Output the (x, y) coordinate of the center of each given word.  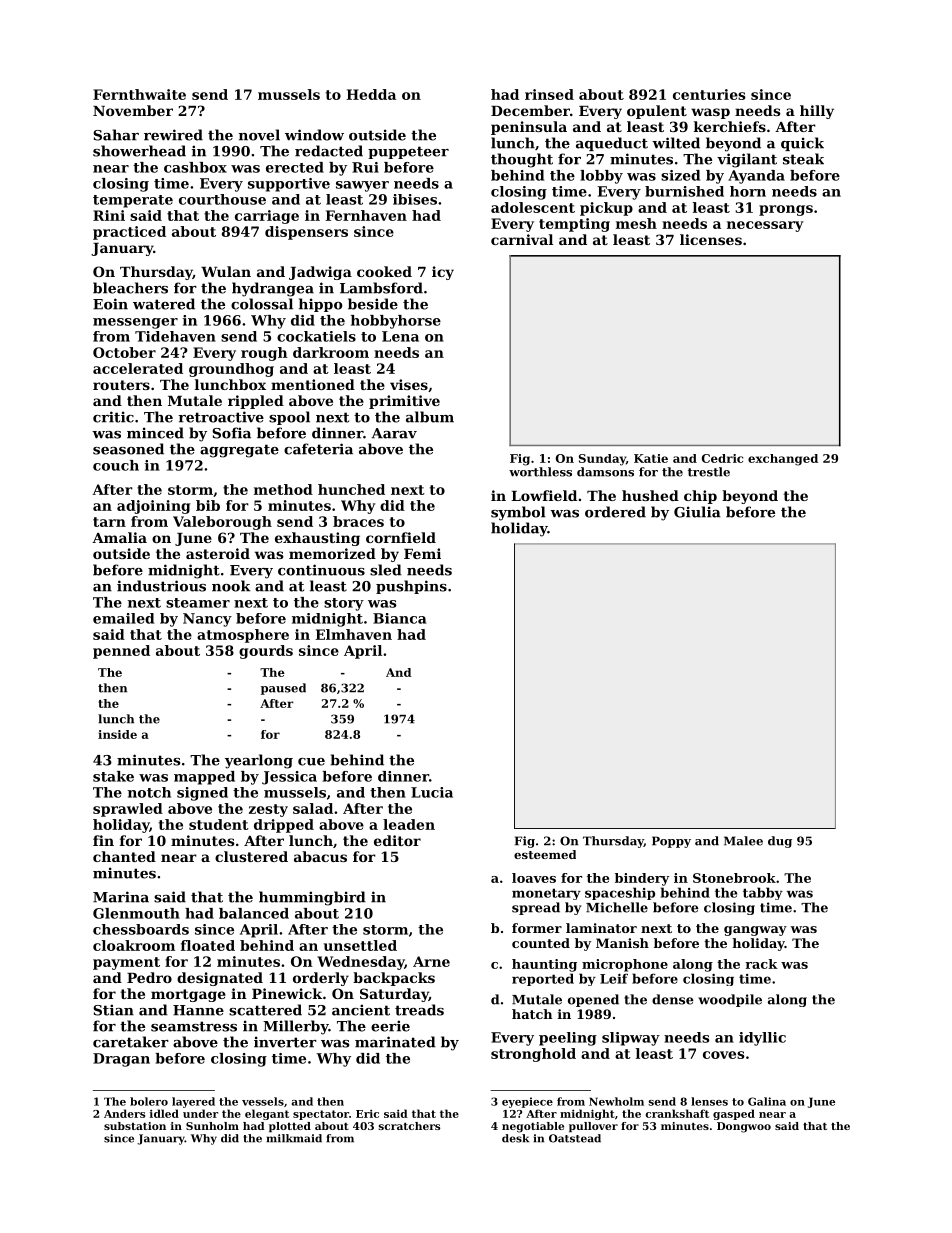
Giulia (697, 512)
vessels (263, 1101)
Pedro (149, 977)
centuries (709, 94)
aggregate (239, 451)
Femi (422, 553)
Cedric (722, 458)
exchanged (783, 460)
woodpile (730, 1000)
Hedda (371, 94)
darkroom (331, 352)
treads (419, 1010)
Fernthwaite (139, 94)
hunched (351, 489)
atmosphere (243, 636)
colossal (262, 304)
